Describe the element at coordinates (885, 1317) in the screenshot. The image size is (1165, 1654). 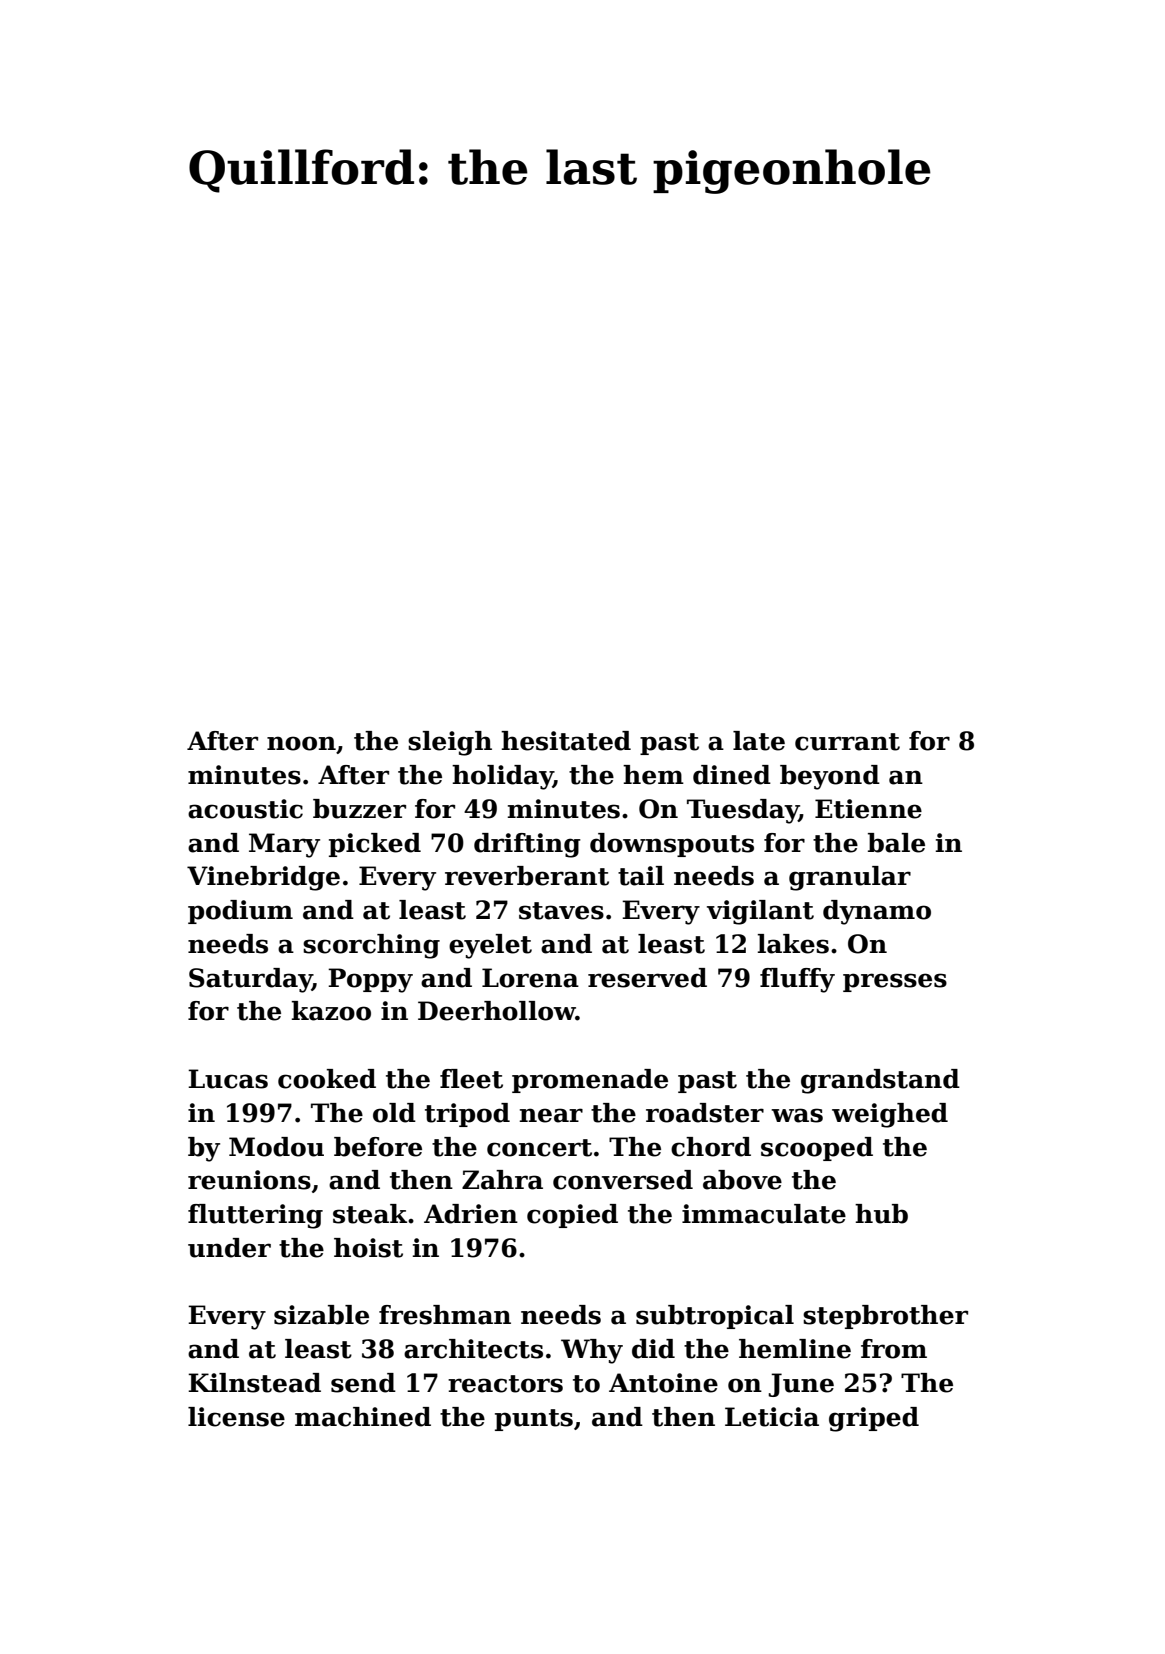
I see `stepbrother` at that location.
